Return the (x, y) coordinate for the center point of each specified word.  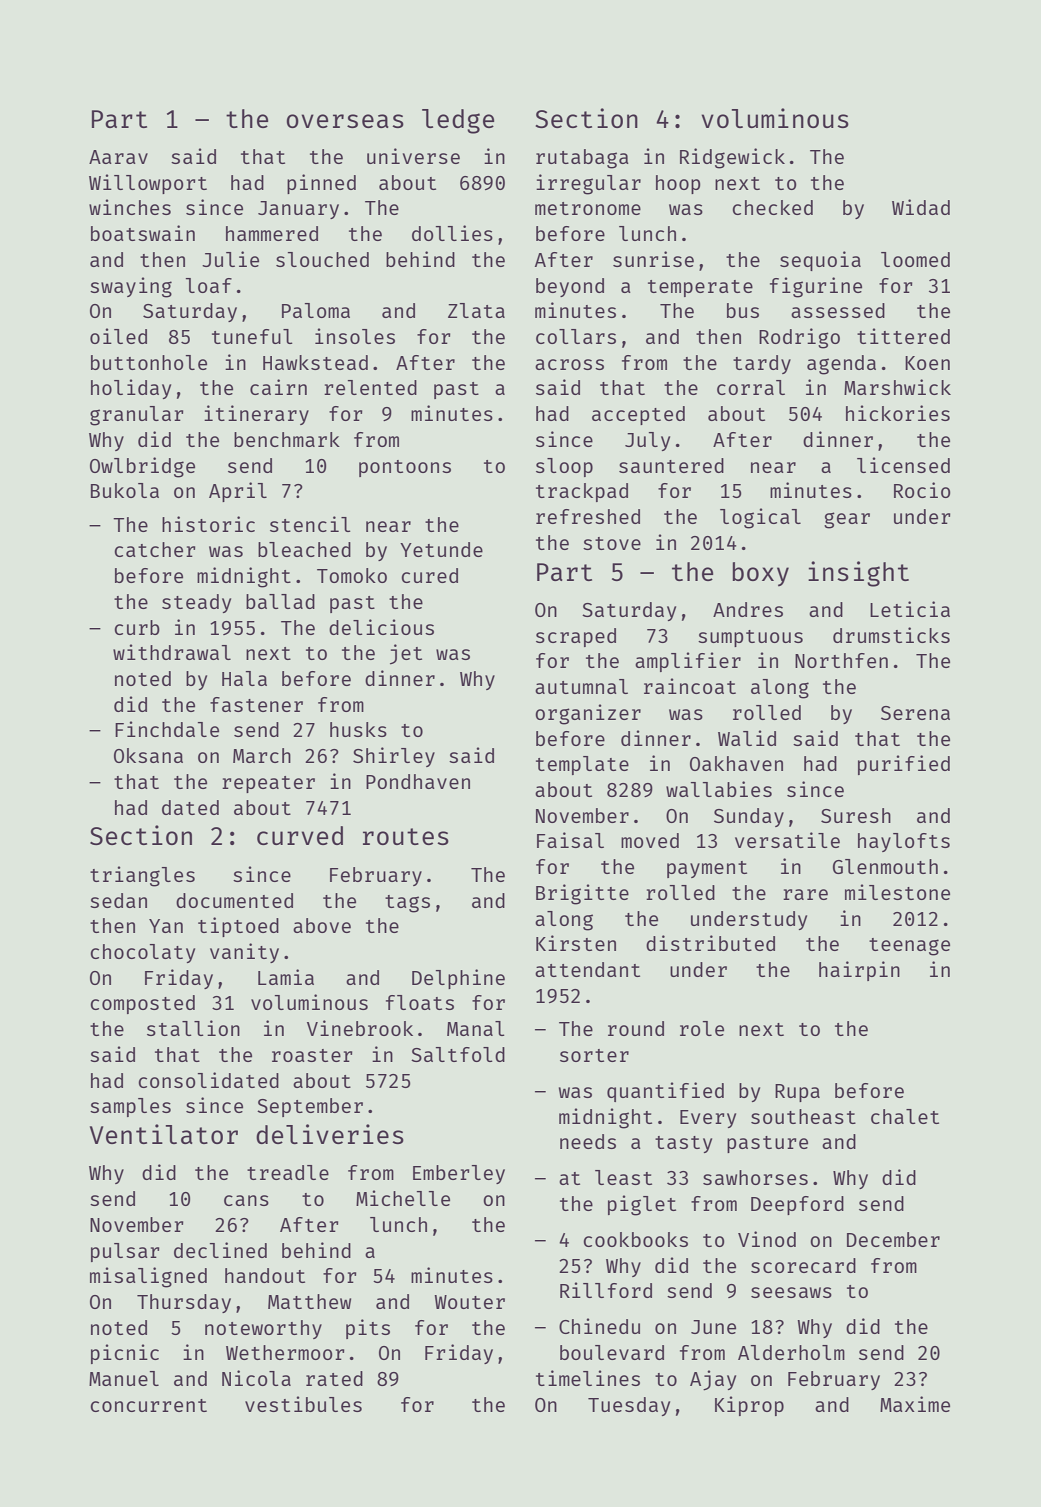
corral (751, 387)
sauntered (671, 465)
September (310, 1107)
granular (137, 416)
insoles (355, 336)
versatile (787, 840)
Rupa (797, 1093)
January (298, 210)
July (647, 441)
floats (420, 1002)
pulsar (125, 1252)
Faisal (570, 840)
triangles (142, 876)
